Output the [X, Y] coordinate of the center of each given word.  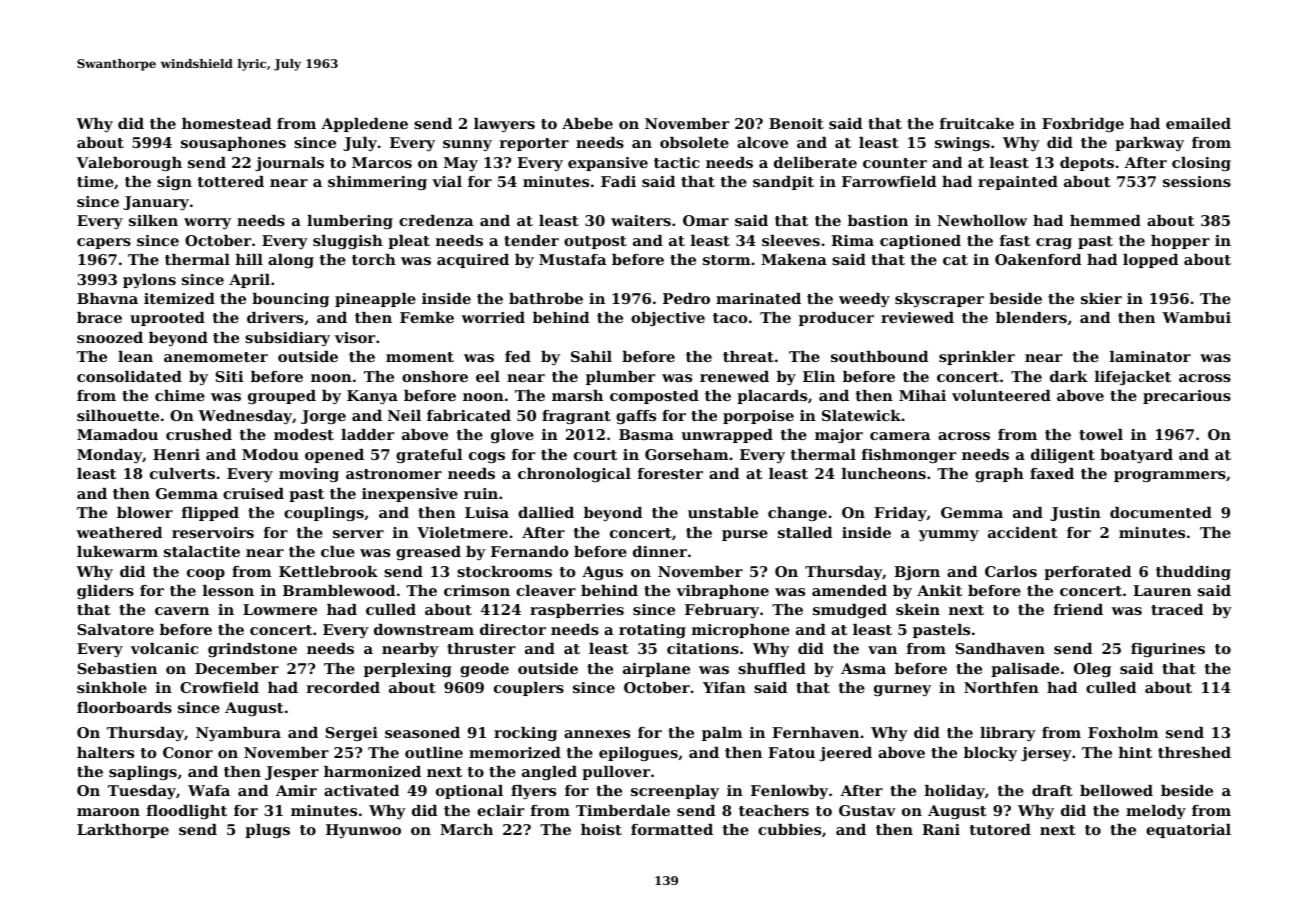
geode [484, 670]
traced [1177, 609]
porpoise [758, 417]
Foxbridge [1083, 125]
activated [361, 790]
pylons [149, 281]
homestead [226, 123]
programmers [1170, 476]
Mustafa [572, 259]
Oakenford [1038, 259]
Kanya [372, 397]
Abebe [587, 123]
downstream [424, 629]
